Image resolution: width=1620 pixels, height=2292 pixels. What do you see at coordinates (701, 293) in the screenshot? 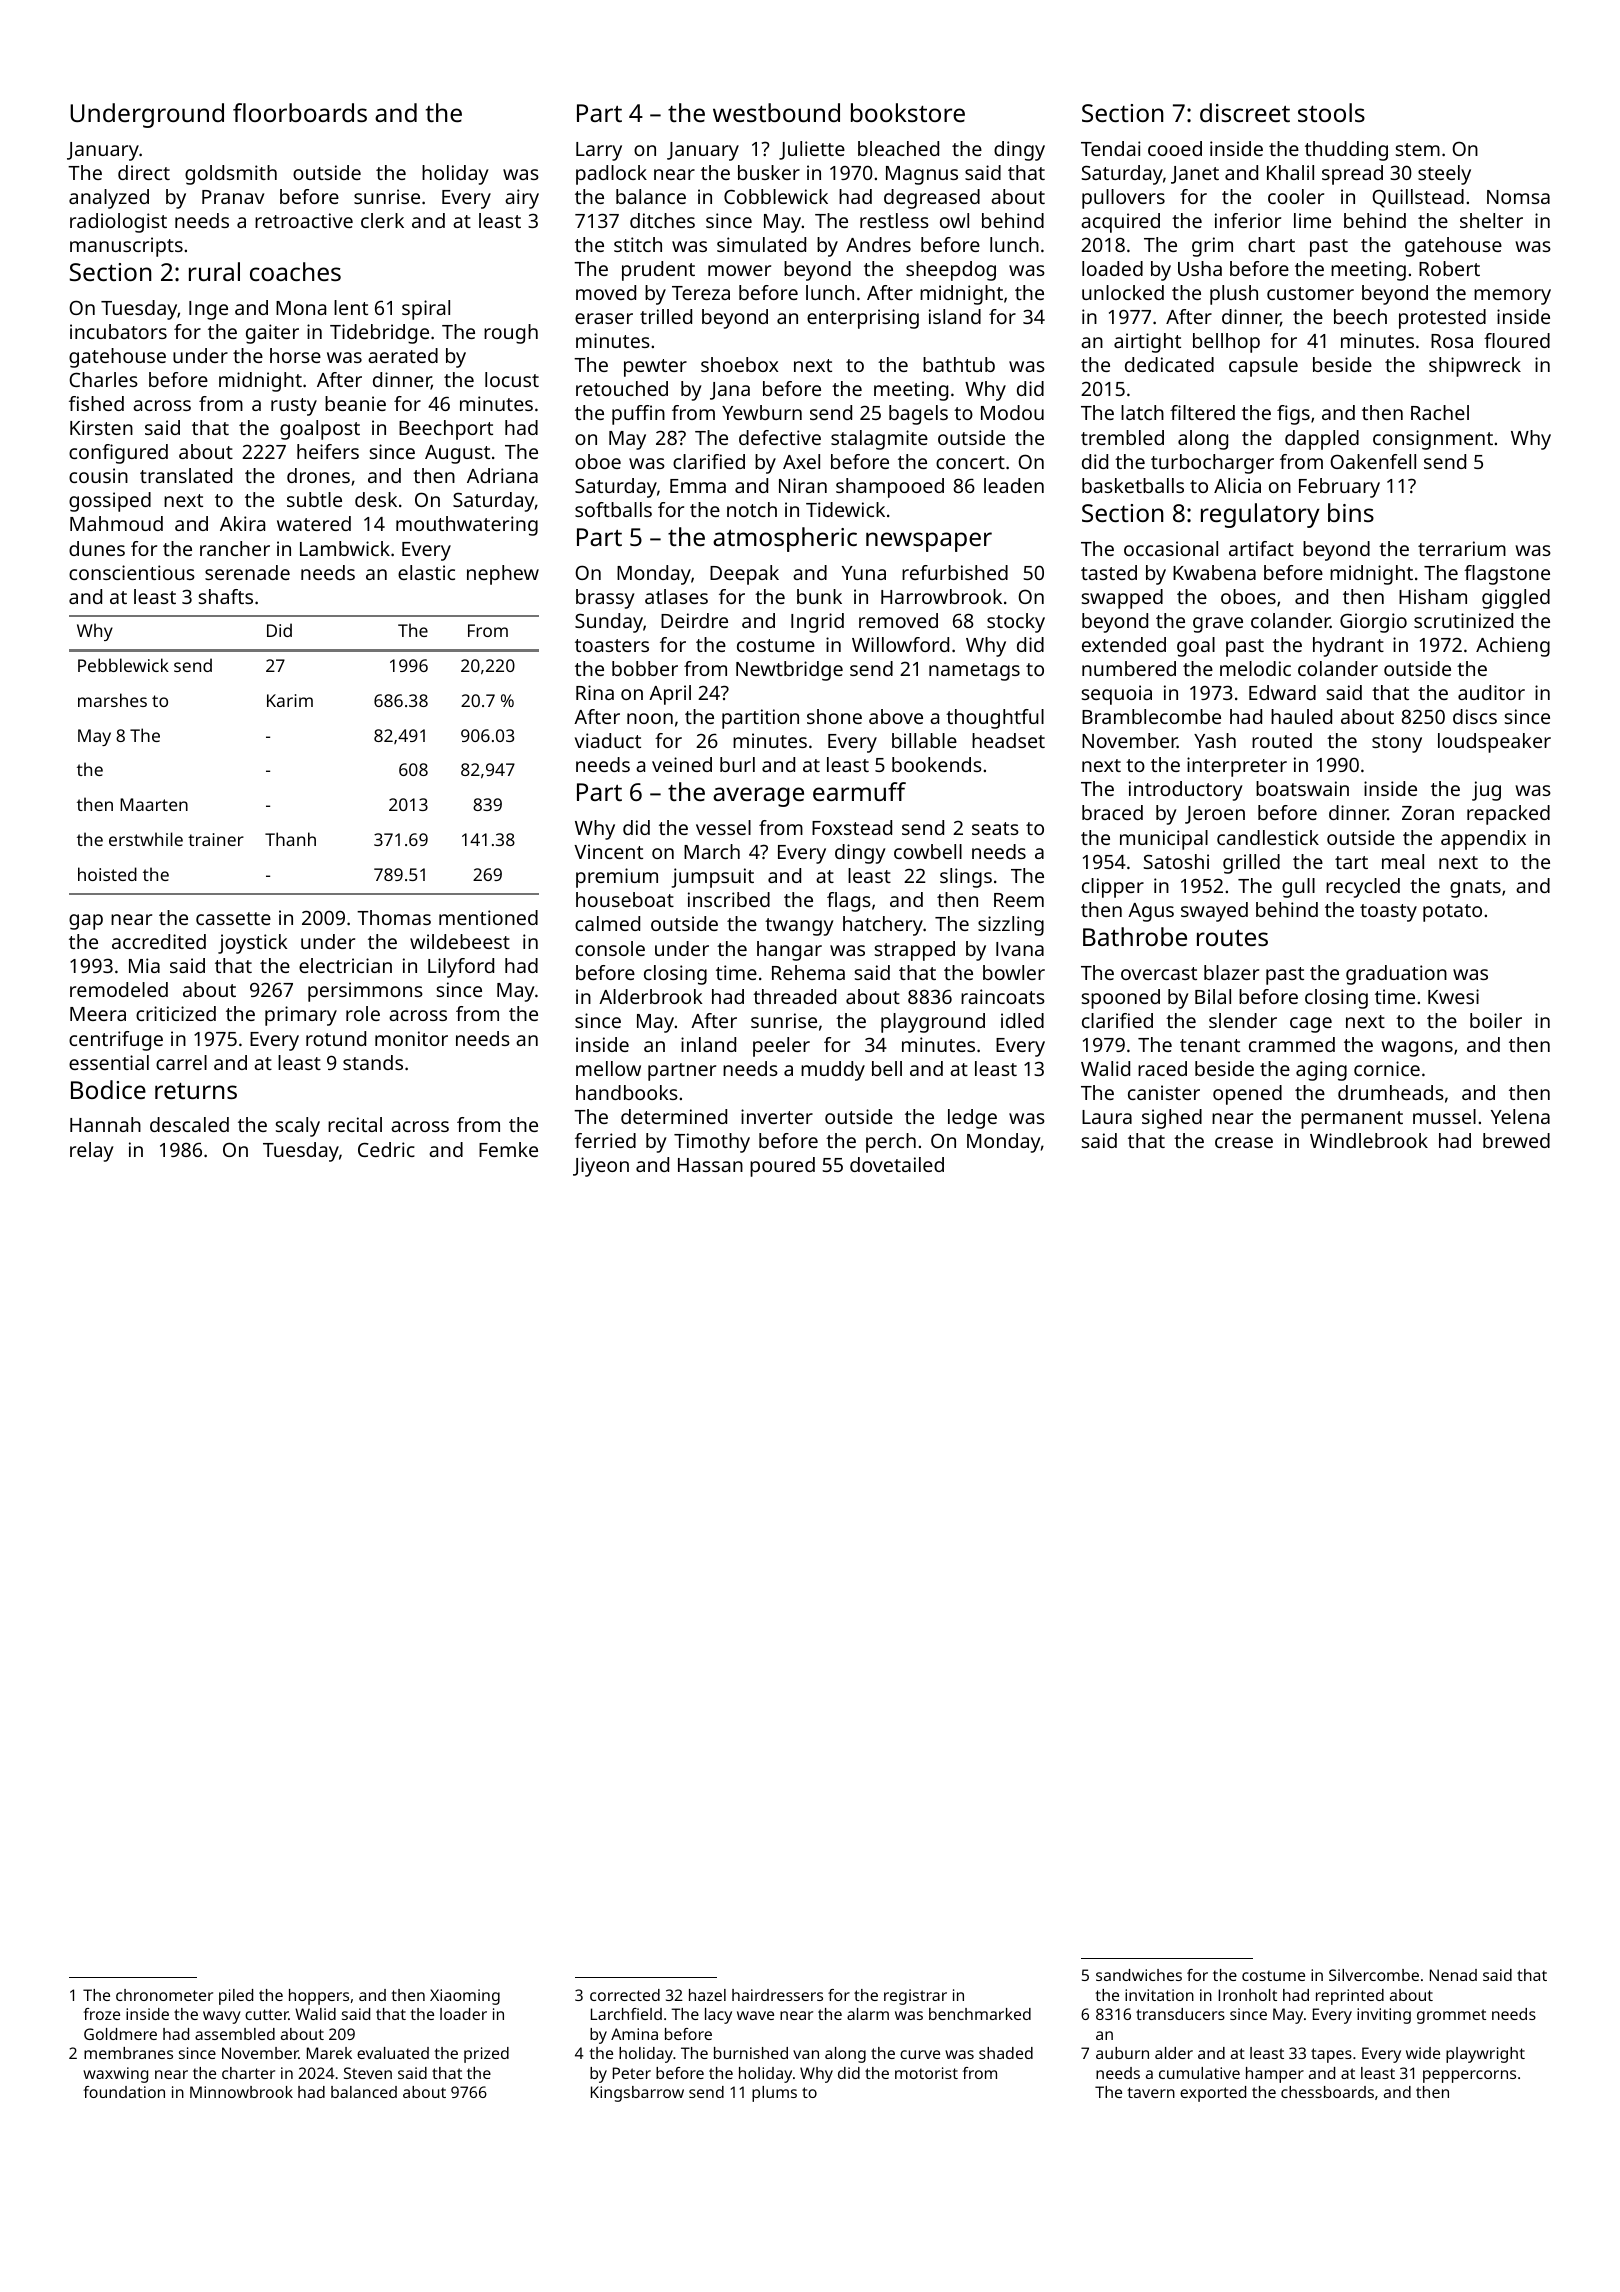
I see `Tereza` at bounding box center [701, 293].
